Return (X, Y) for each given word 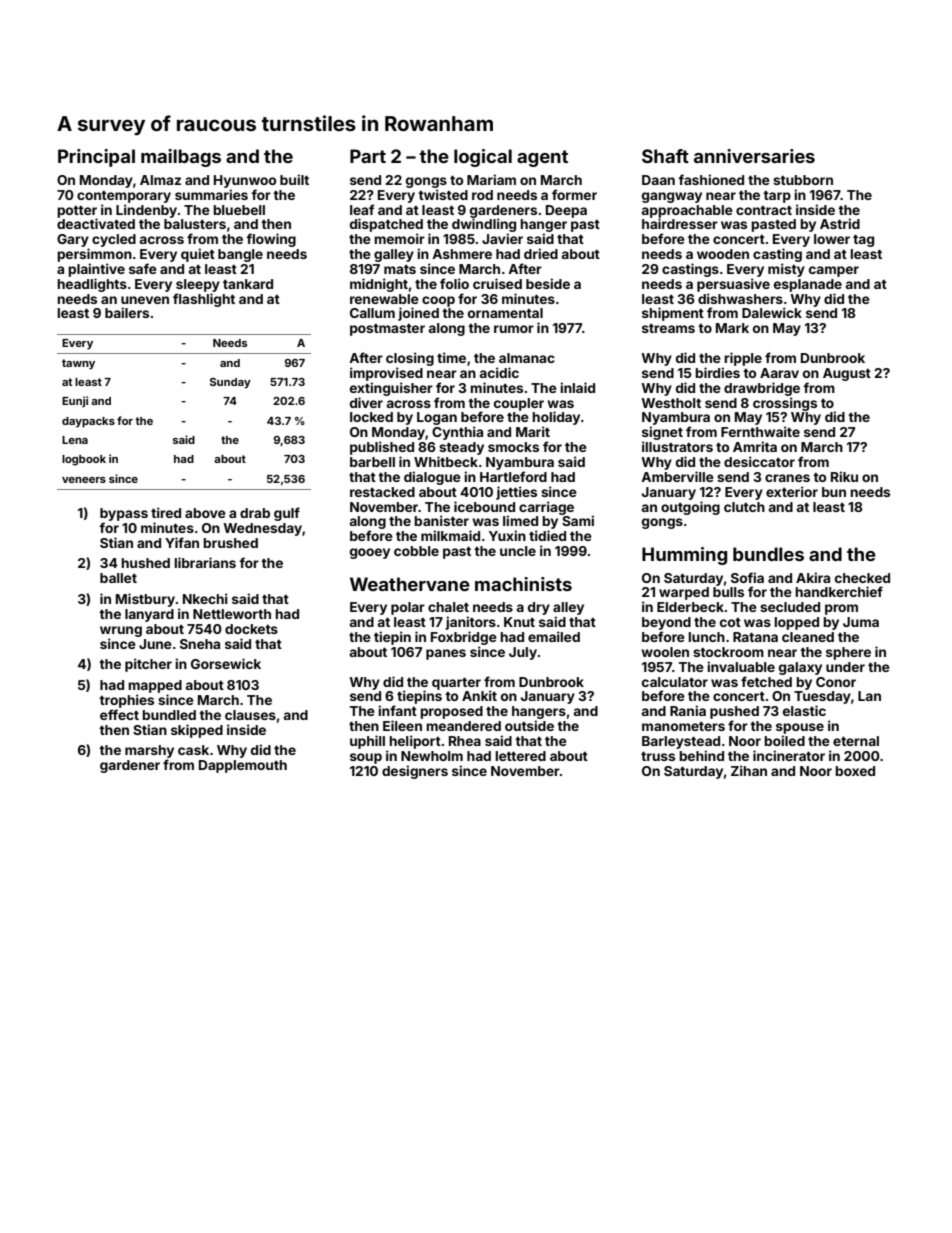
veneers (84, 480)
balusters (195, 224)
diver (366, 402)
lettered (520, 756)
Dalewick (772, 312)
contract (764, 210)
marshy (149, 751)
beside (548, 283)
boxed (855, 771)
